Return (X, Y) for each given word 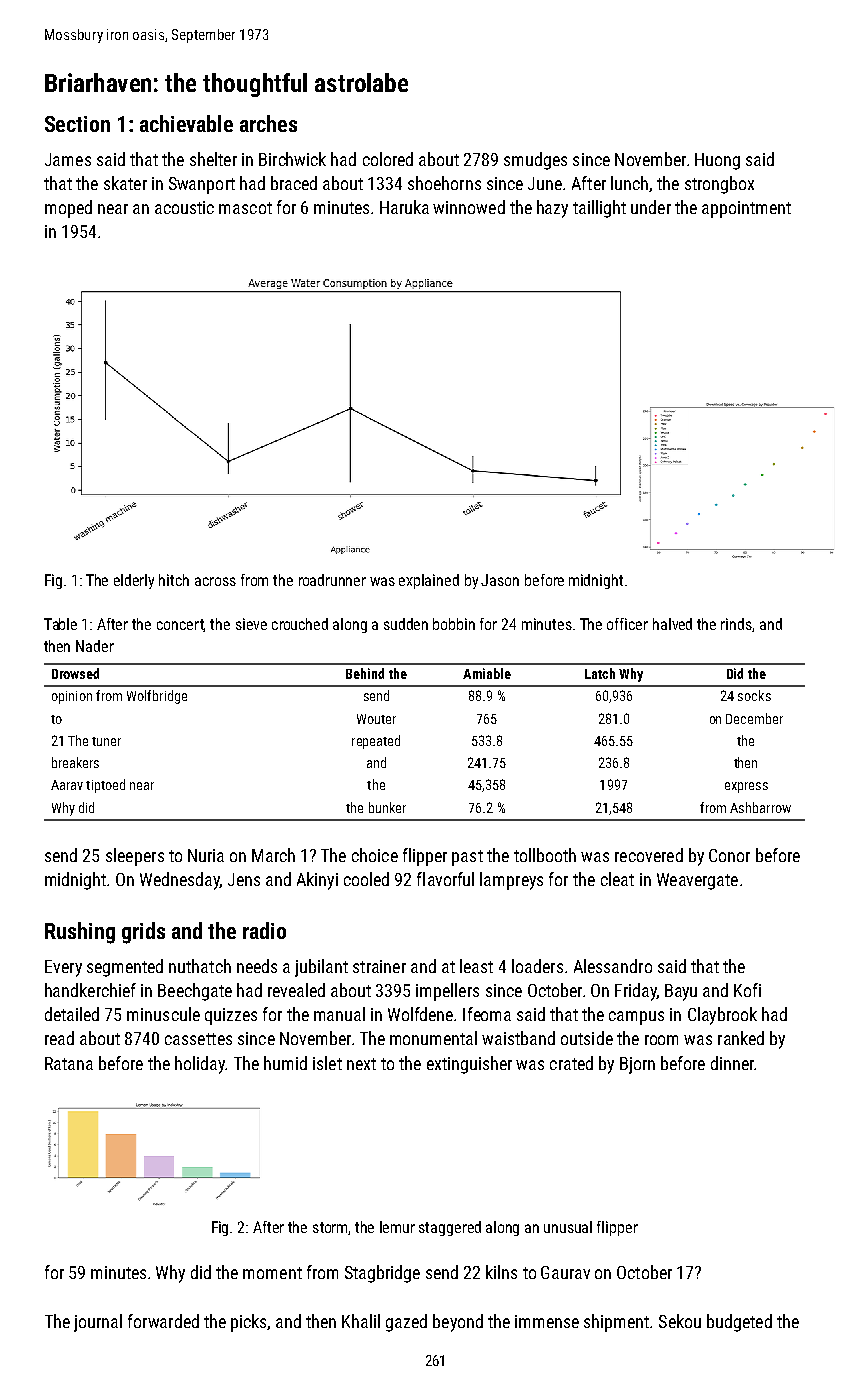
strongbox (719, 185)
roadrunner (332, 580)
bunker (387, 807)
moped (68, 209)
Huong (717, 161)
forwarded (163, 1321)
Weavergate (697, 881)
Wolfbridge (157, 697)
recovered (649, 855)
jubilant (321, 968)
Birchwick (292, 159)
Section (77, 124)
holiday (200, 1065)
